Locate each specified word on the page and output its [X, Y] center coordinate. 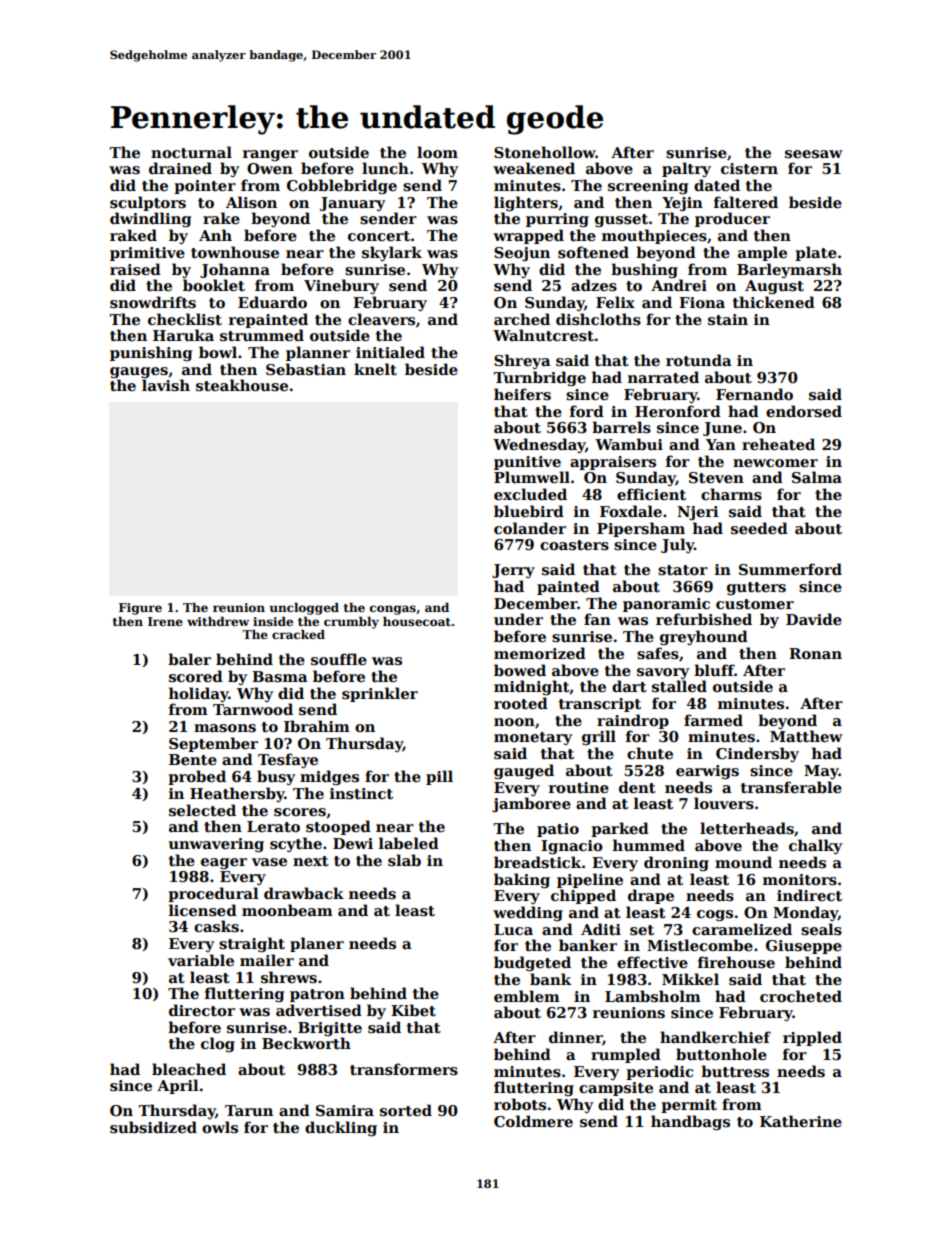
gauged [524, 771]
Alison [251, 202]
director [202, 1010]
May [821, 772]
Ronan [815, 653]
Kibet [413, 1010]
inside [273, 621]
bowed [520, 670]
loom [437, 152]
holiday [199, 694]
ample [762, 253]
